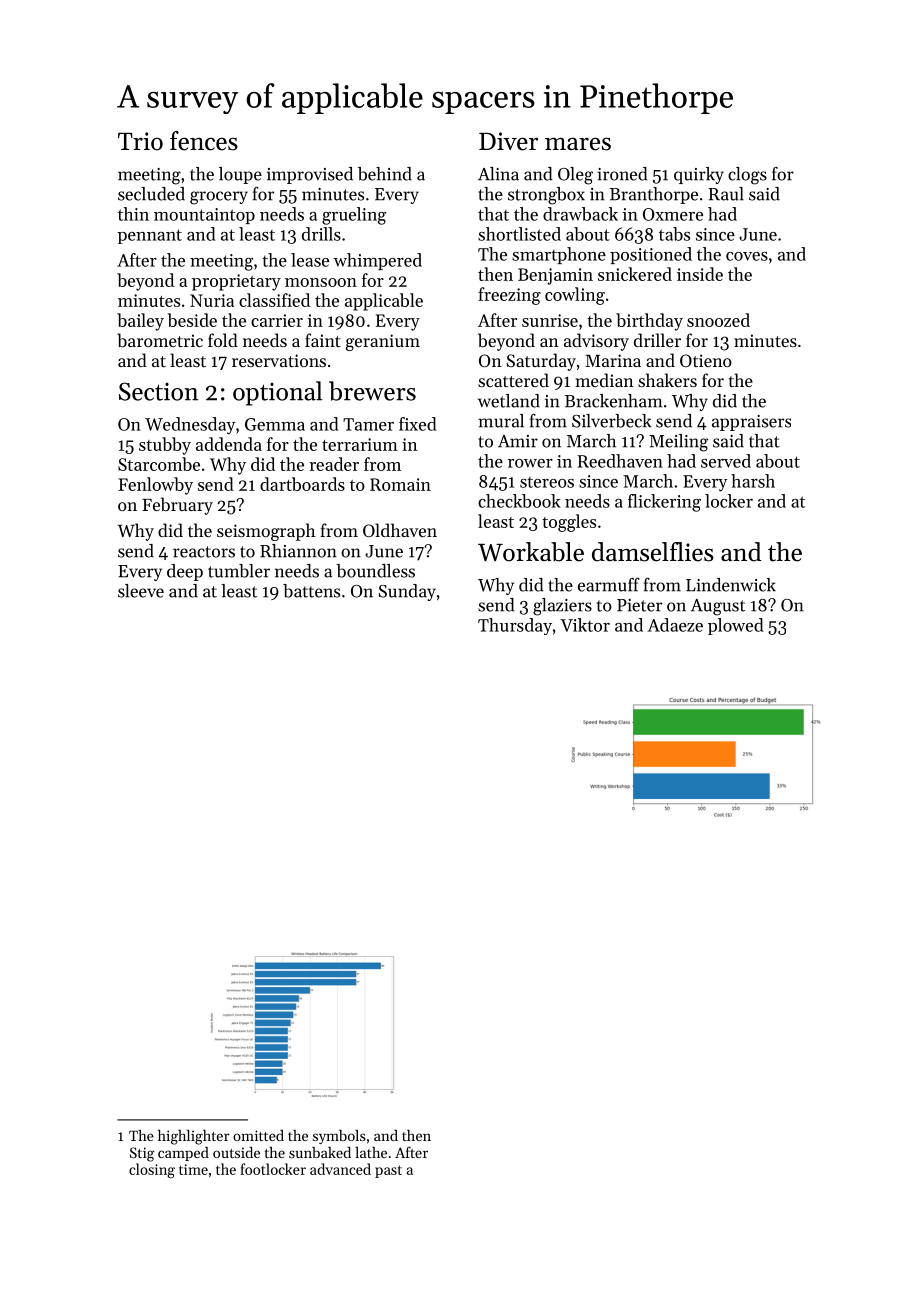 This screenshot has width=924, height=1311. What do you see at coordinates (140, 141) in the screenshot?
I see `Trio` at bounding box center [140, 141].
